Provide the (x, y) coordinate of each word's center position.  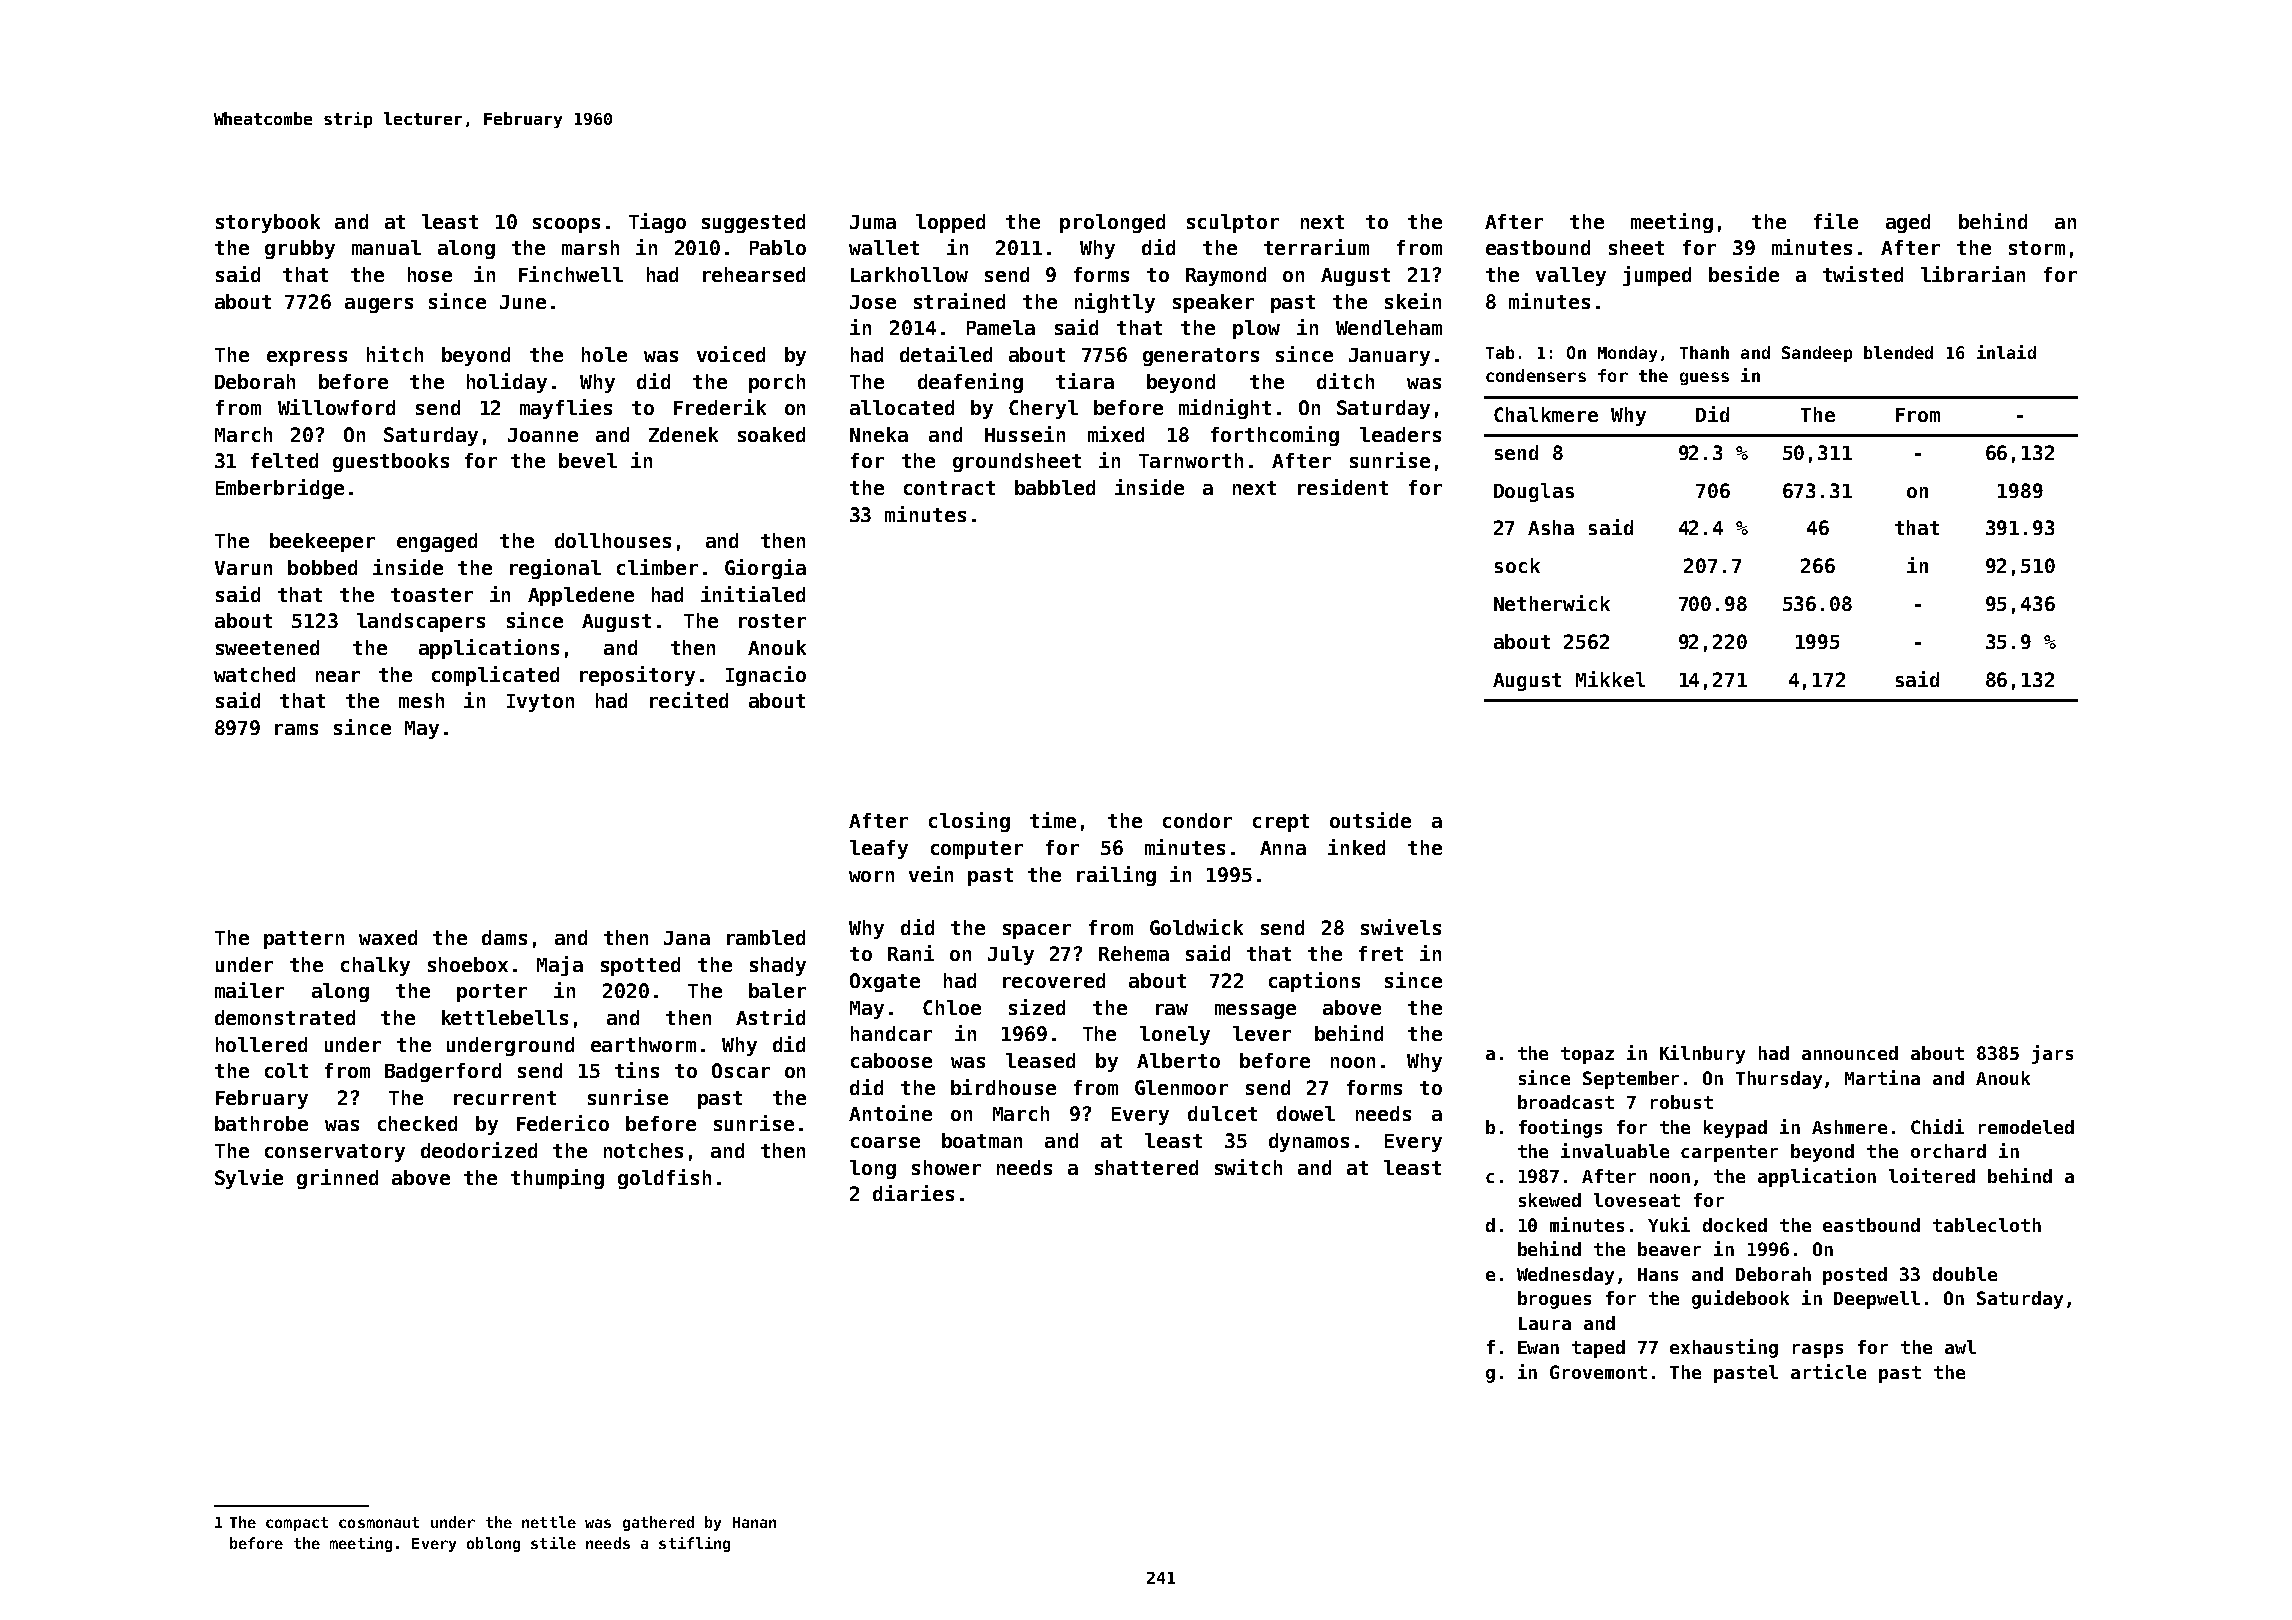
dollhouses (613, 540)
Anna (1283, 848)
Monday (1627, 354)
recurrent (505, 1098)
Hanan (754, 1522)
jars (2052, 1054)
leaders (1400, 434)
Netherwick (1552, 603)
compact (297, 1524)
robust (1682, 1102)
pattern (304, 940)
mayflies (566, 409)
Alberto (1178, 1060)
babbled (1055, 487)
